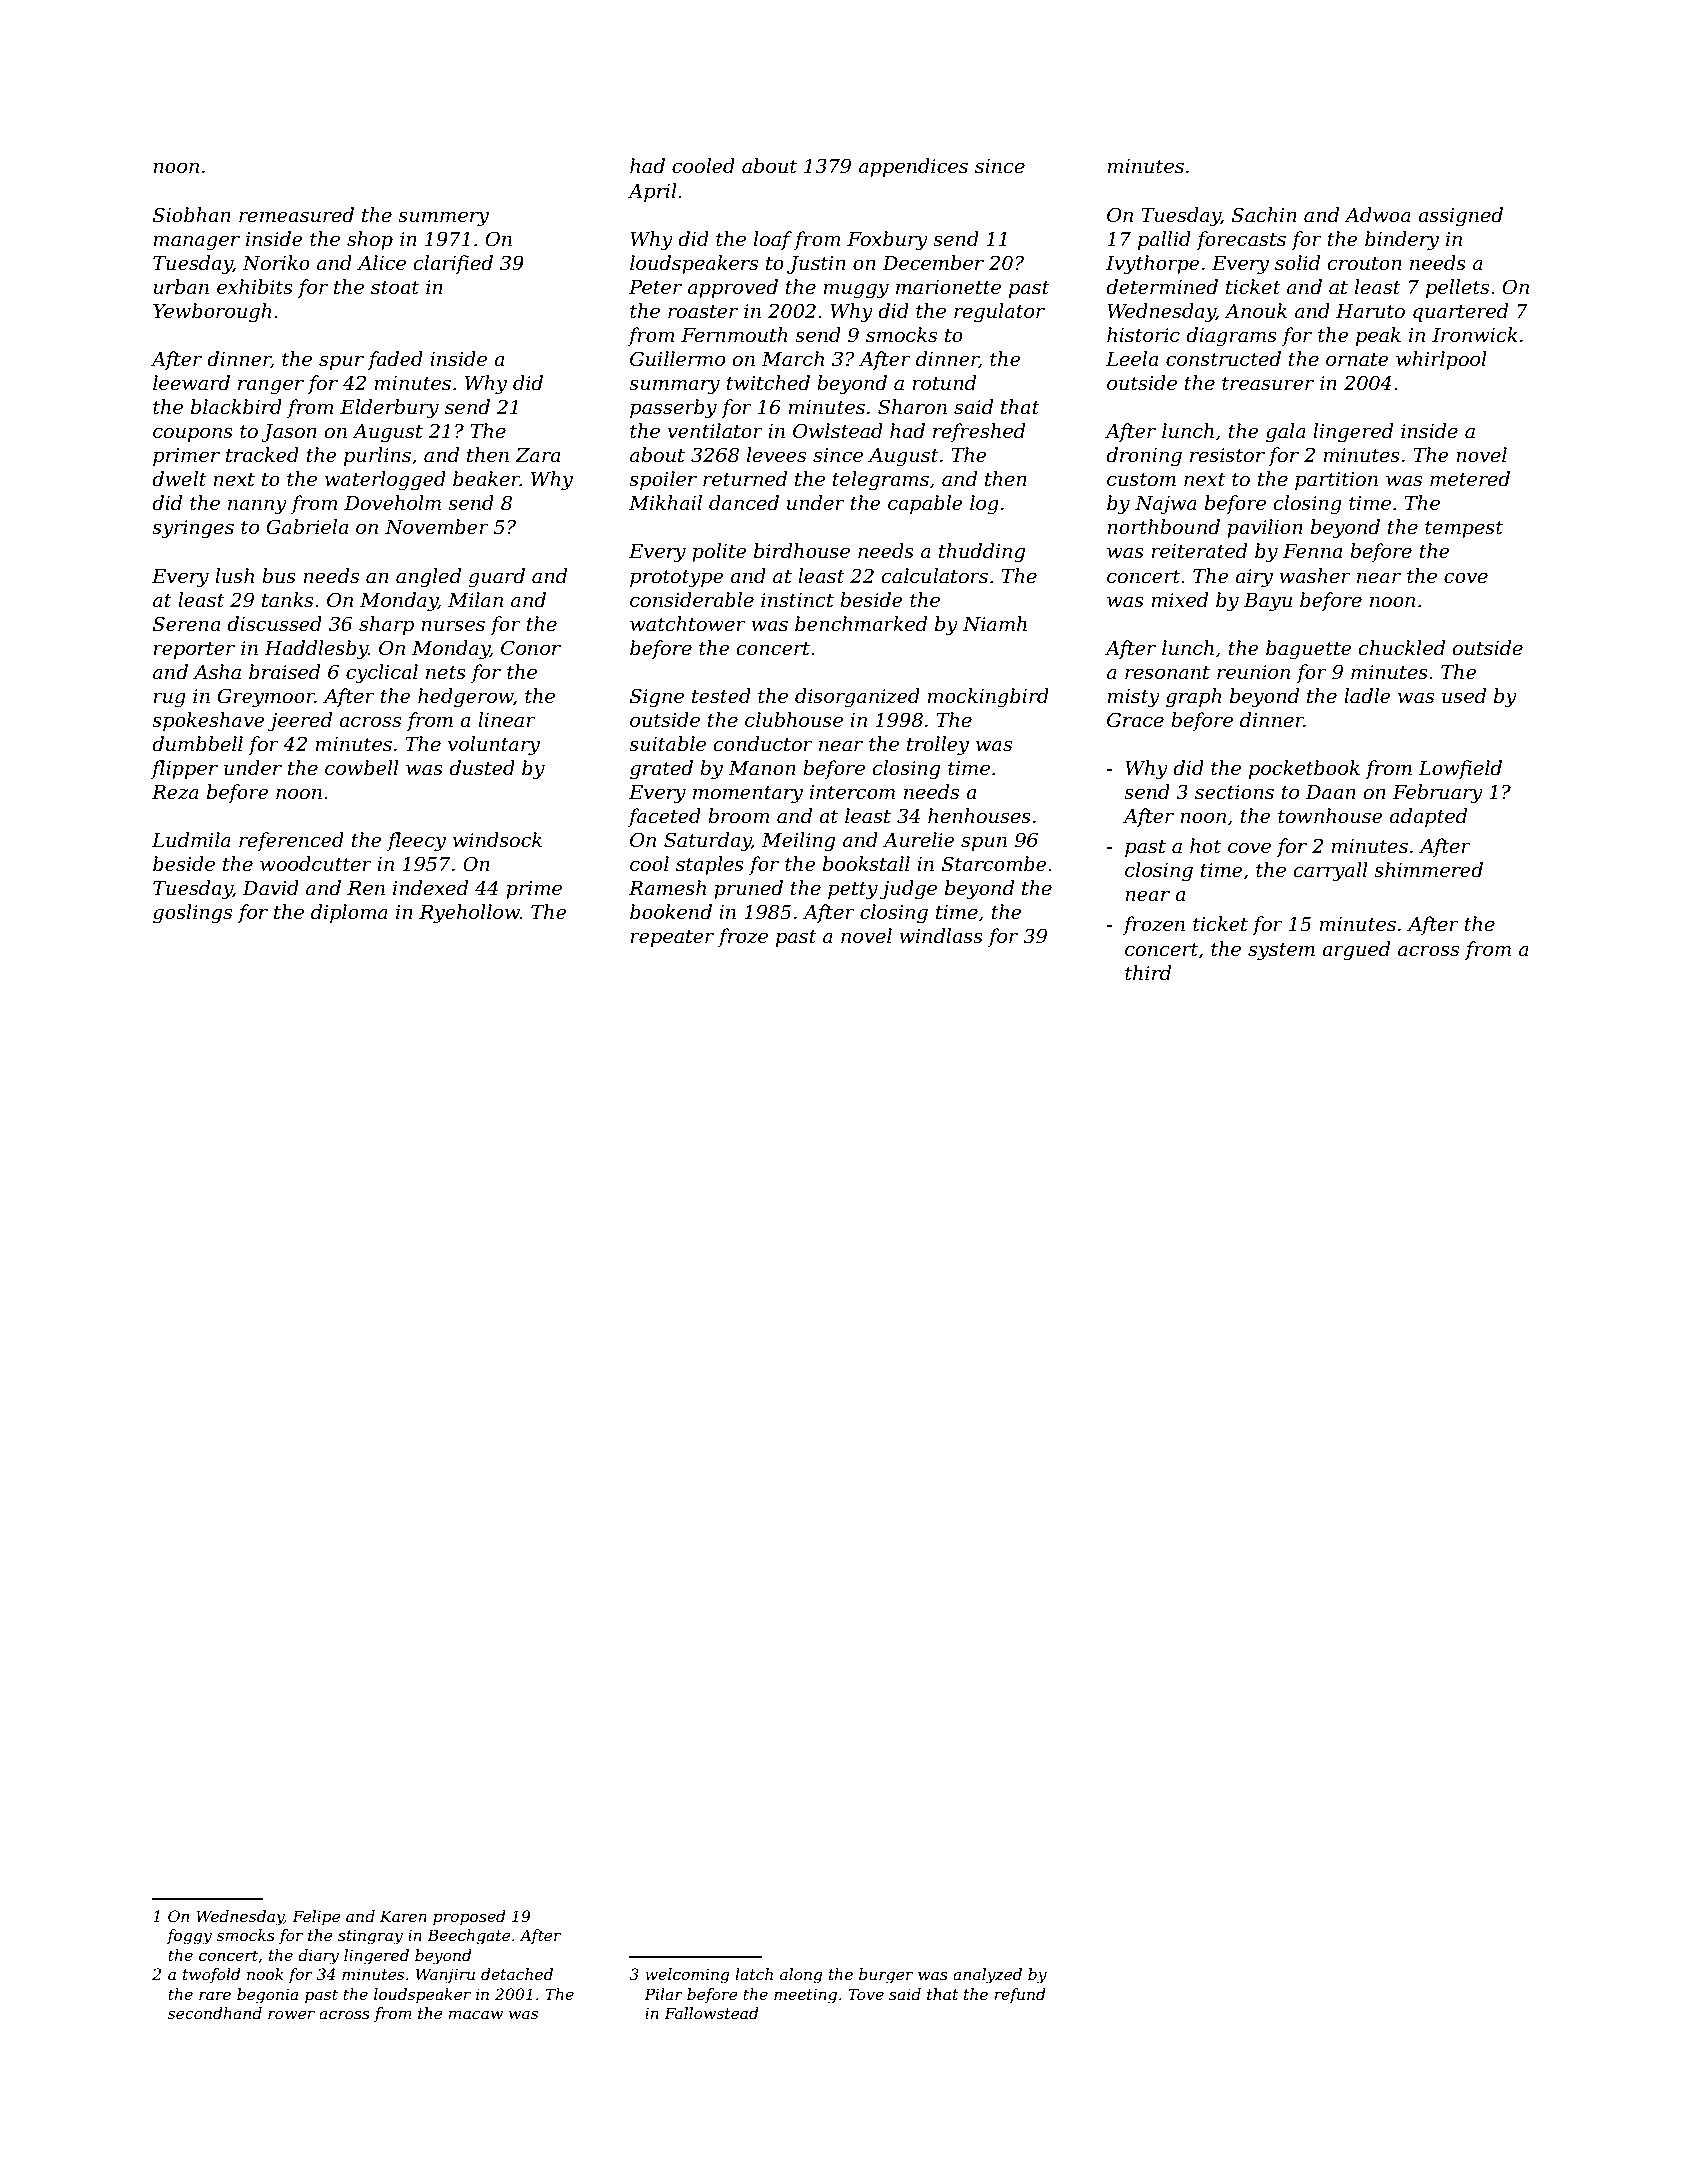  Describe the element at coordinates (1194, 698) in the screenshot. I see `graph` at that location.
